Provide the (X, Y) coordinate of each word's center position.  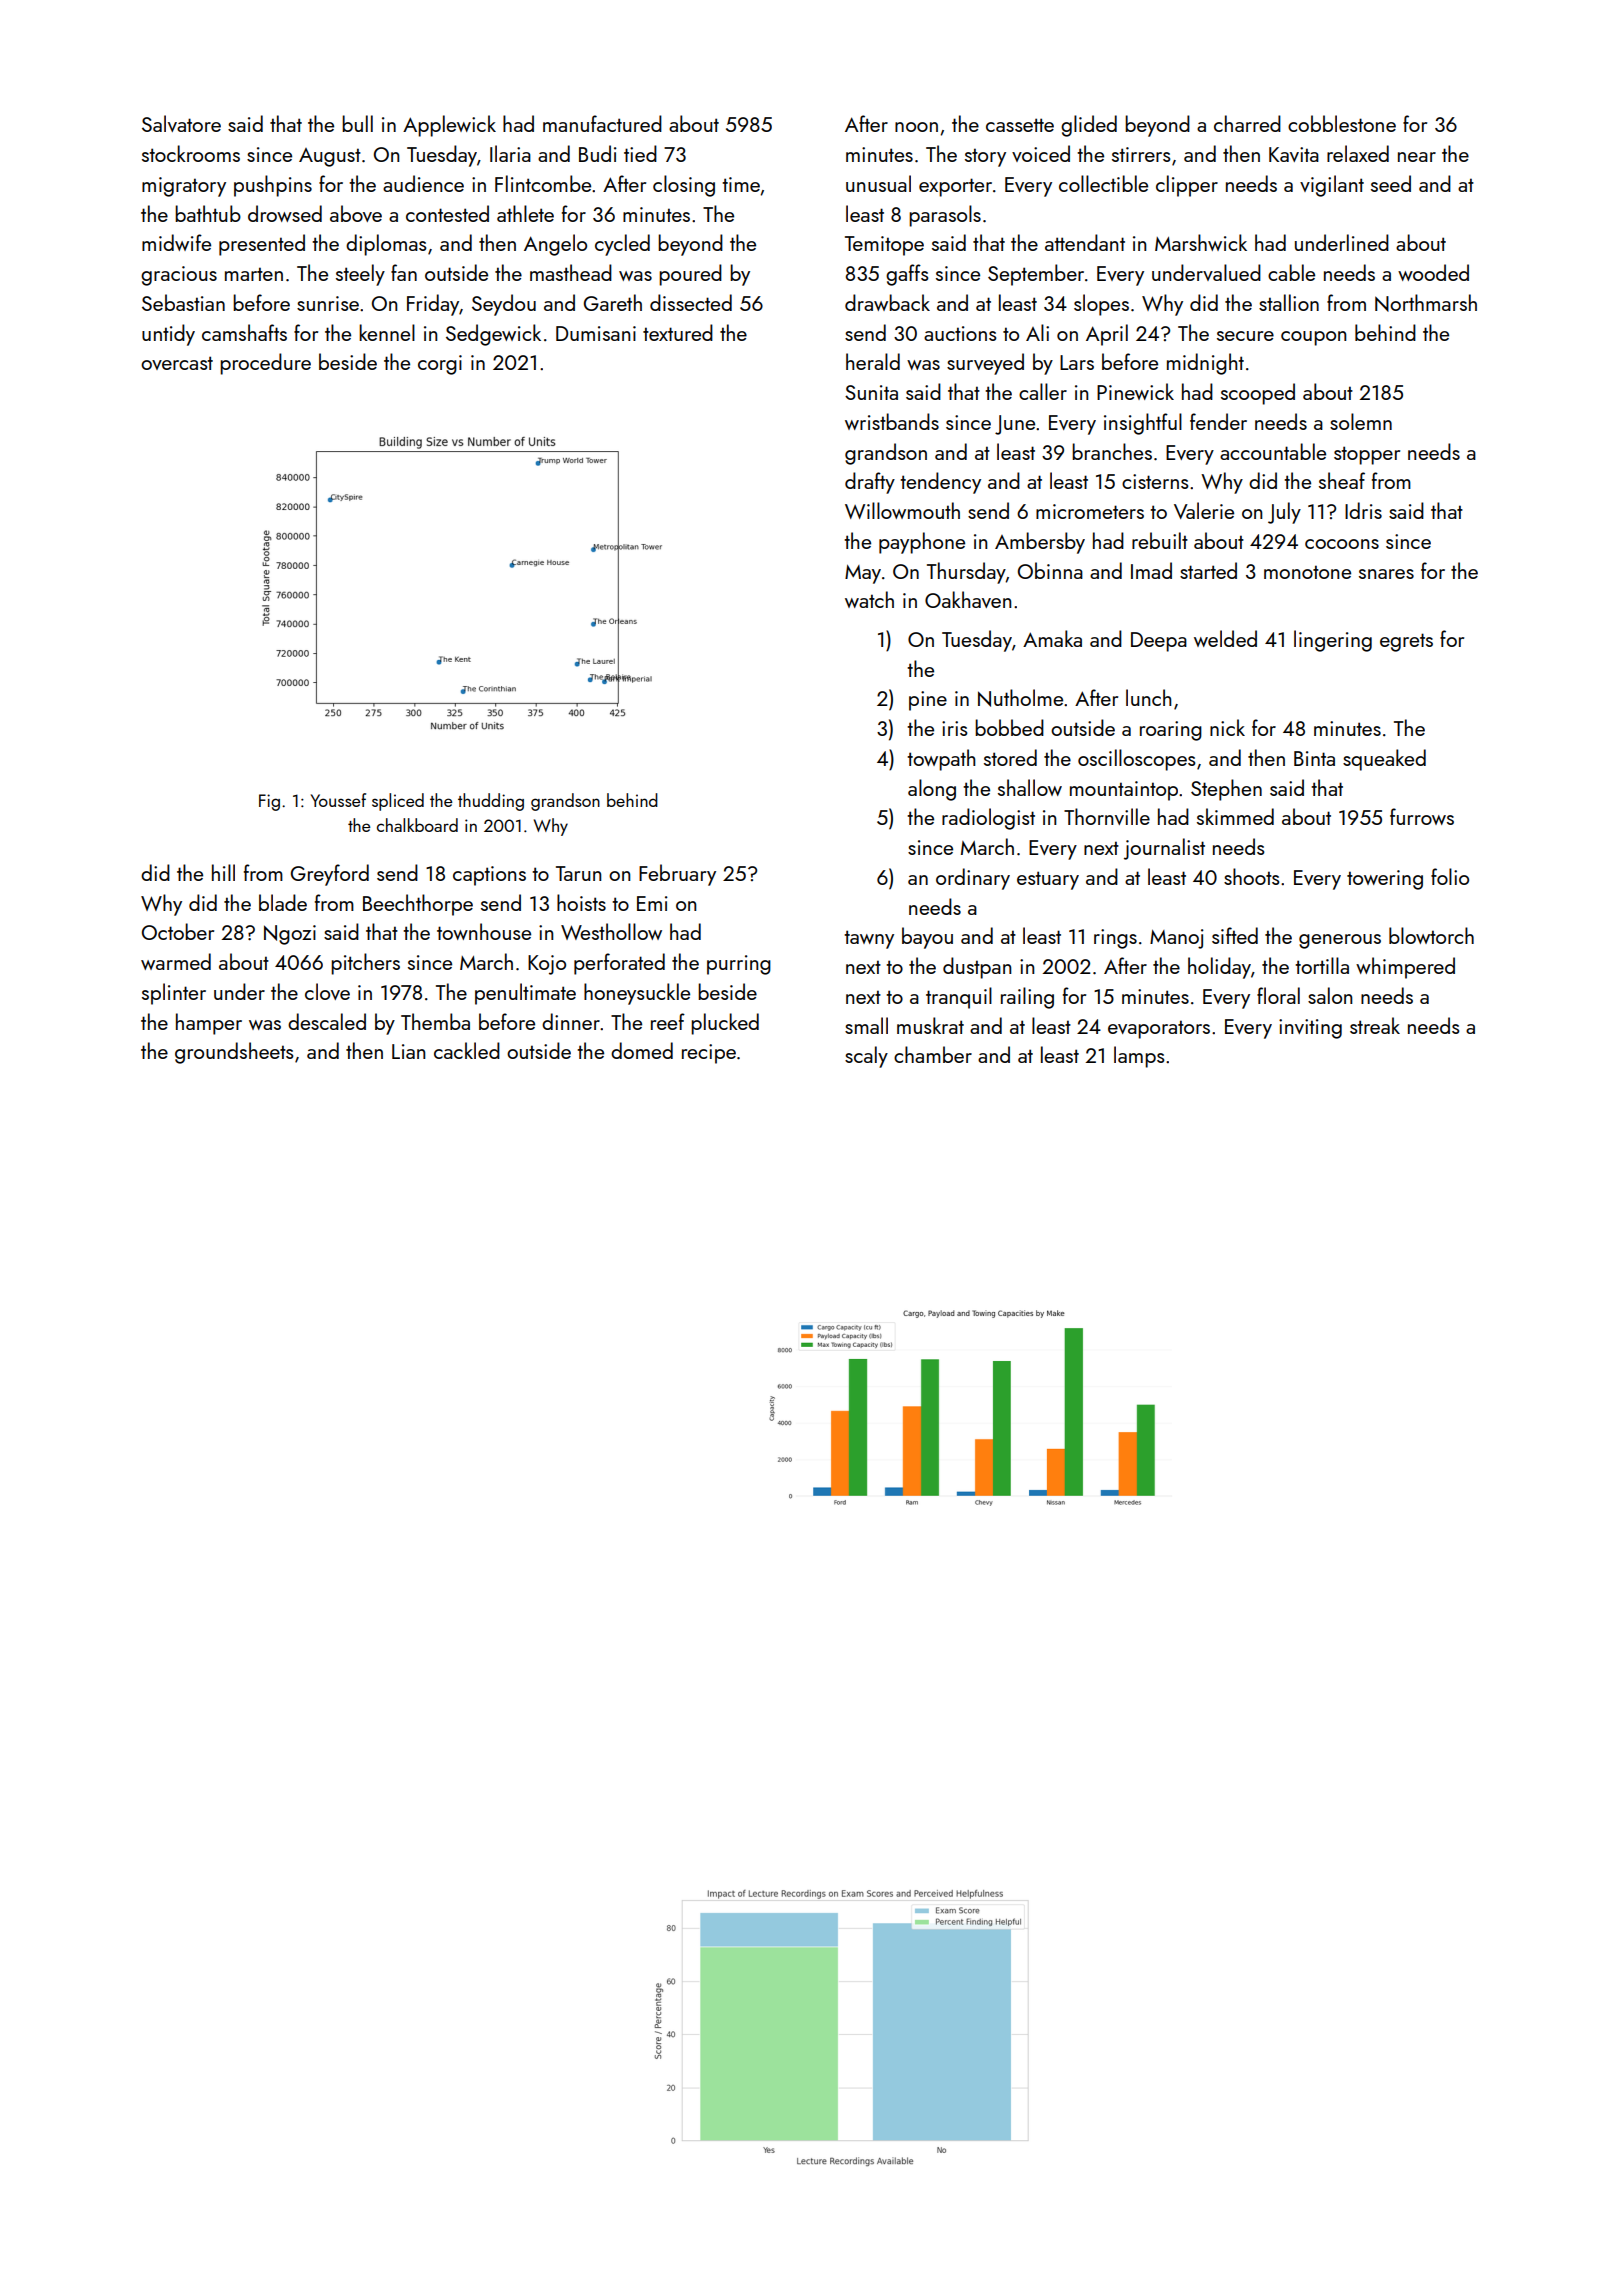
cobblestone (1342, 123)
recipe (709, 1054)
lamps (1139, 1057)
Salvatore (181, 123)
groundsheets (234, 1053)
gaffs (907, 275)
